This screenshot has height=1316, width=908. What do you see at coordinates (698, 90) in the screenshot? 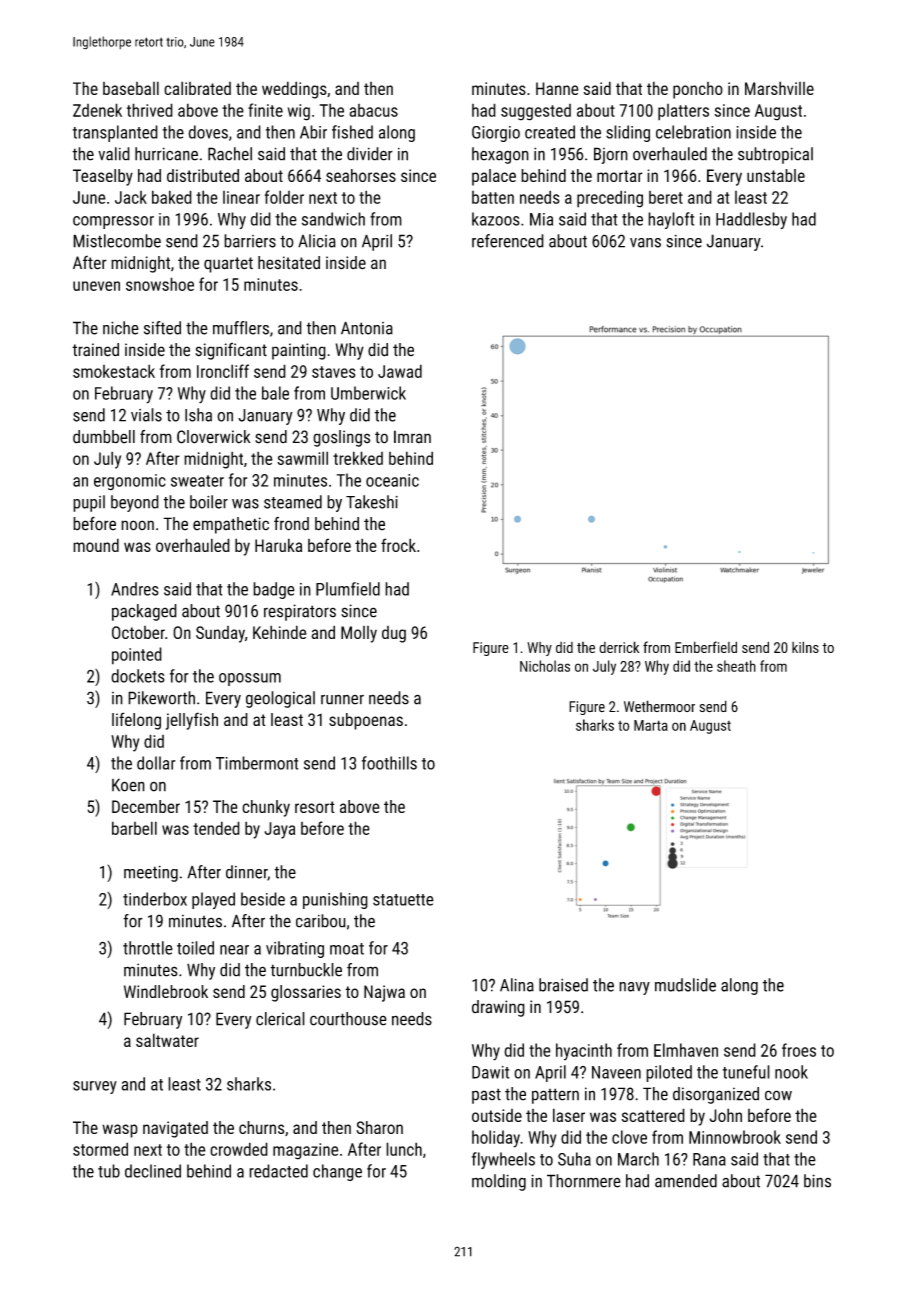
I see `poncho` at bounding box center [698, 90].
